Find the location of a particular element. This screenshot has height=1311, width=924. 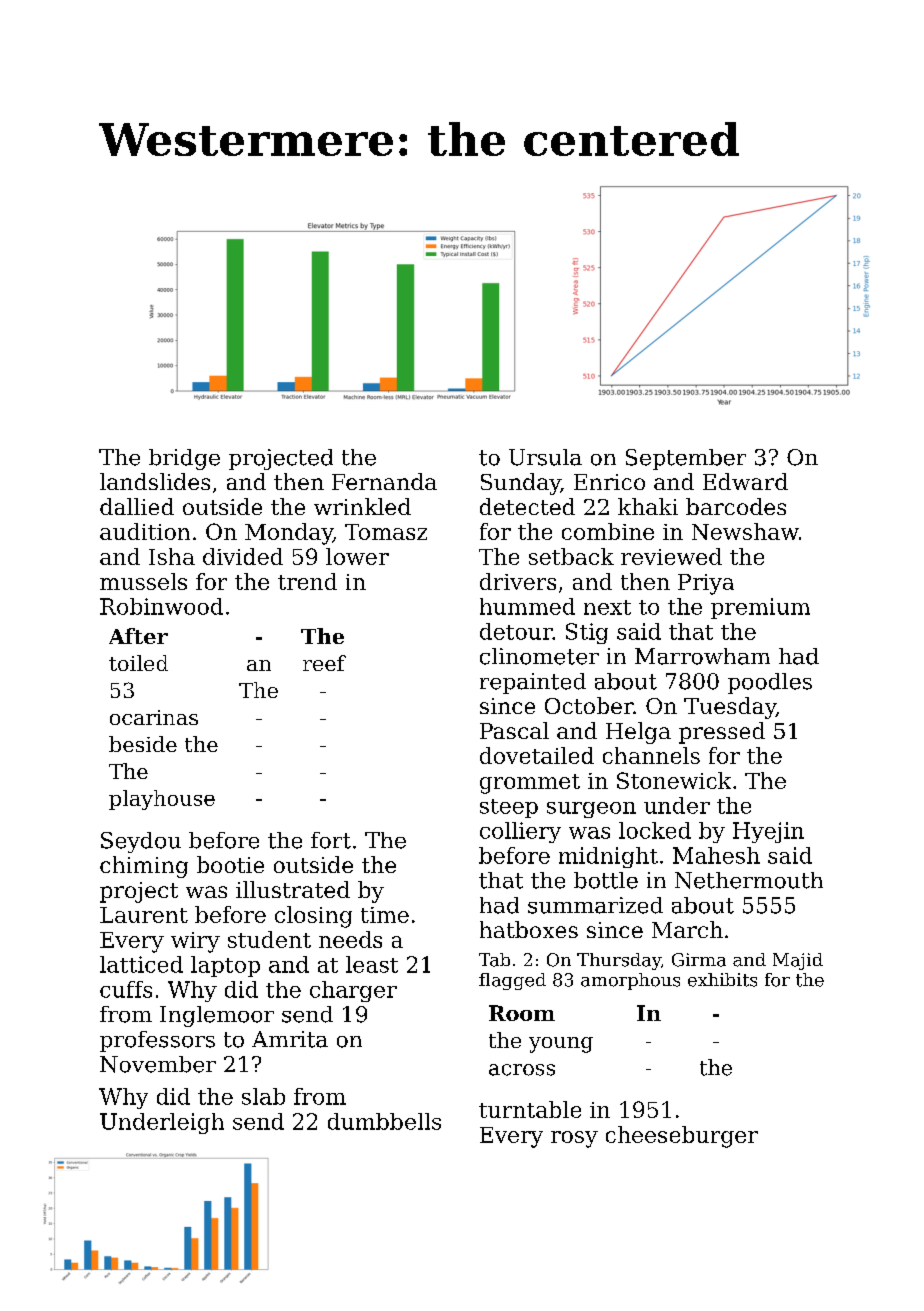

rosy is located at coordinates (574, 1139).
